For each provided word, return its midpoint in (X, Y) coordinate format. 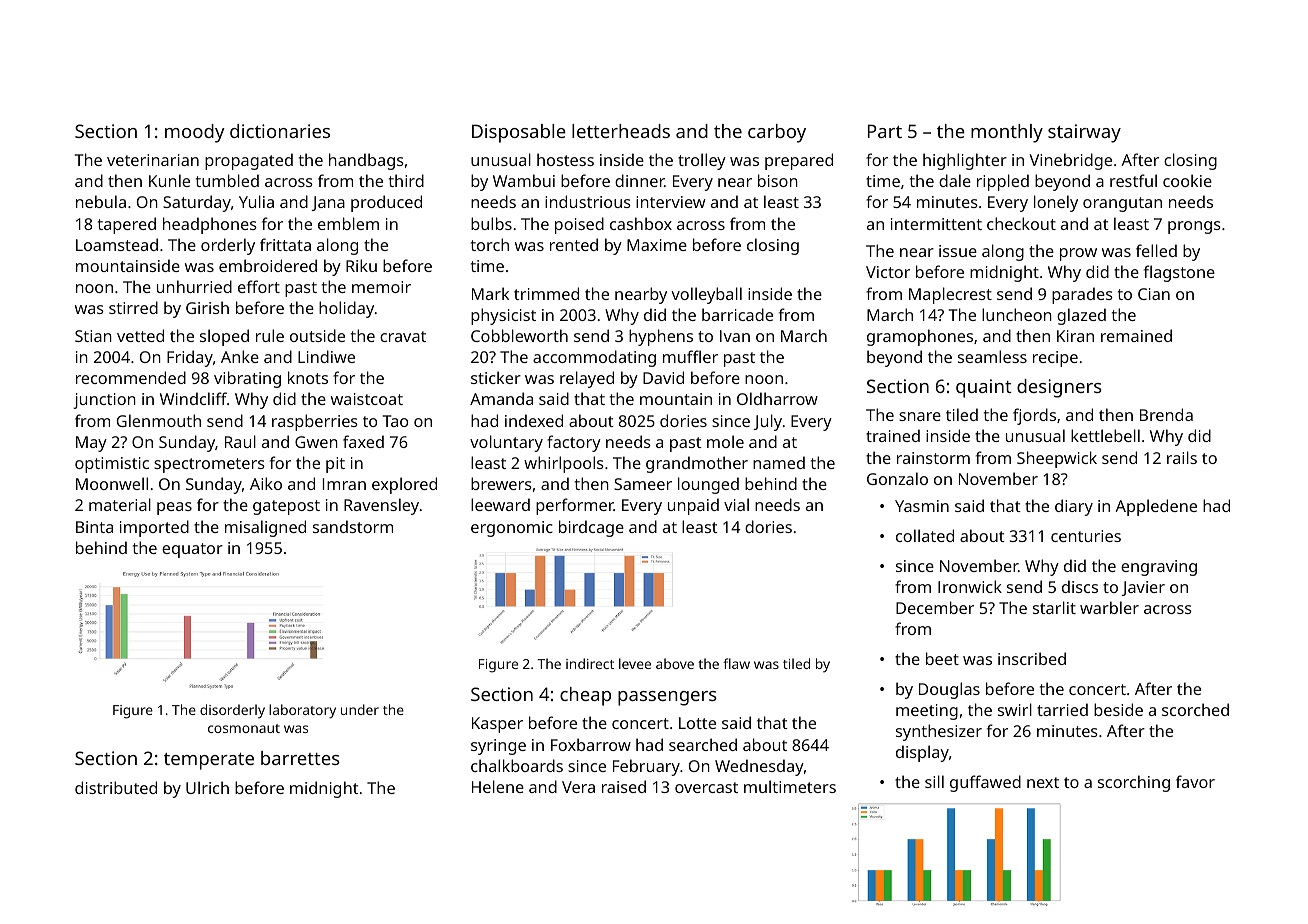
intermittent (936, 224)
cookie (1187, 180)
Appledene (1156, 507)
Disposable (519, 133)
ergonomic (512, 529)
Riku (361, 265)
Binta (94, 527)
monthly (1007, 133)
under (360, 709)
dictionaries (280, 131)
